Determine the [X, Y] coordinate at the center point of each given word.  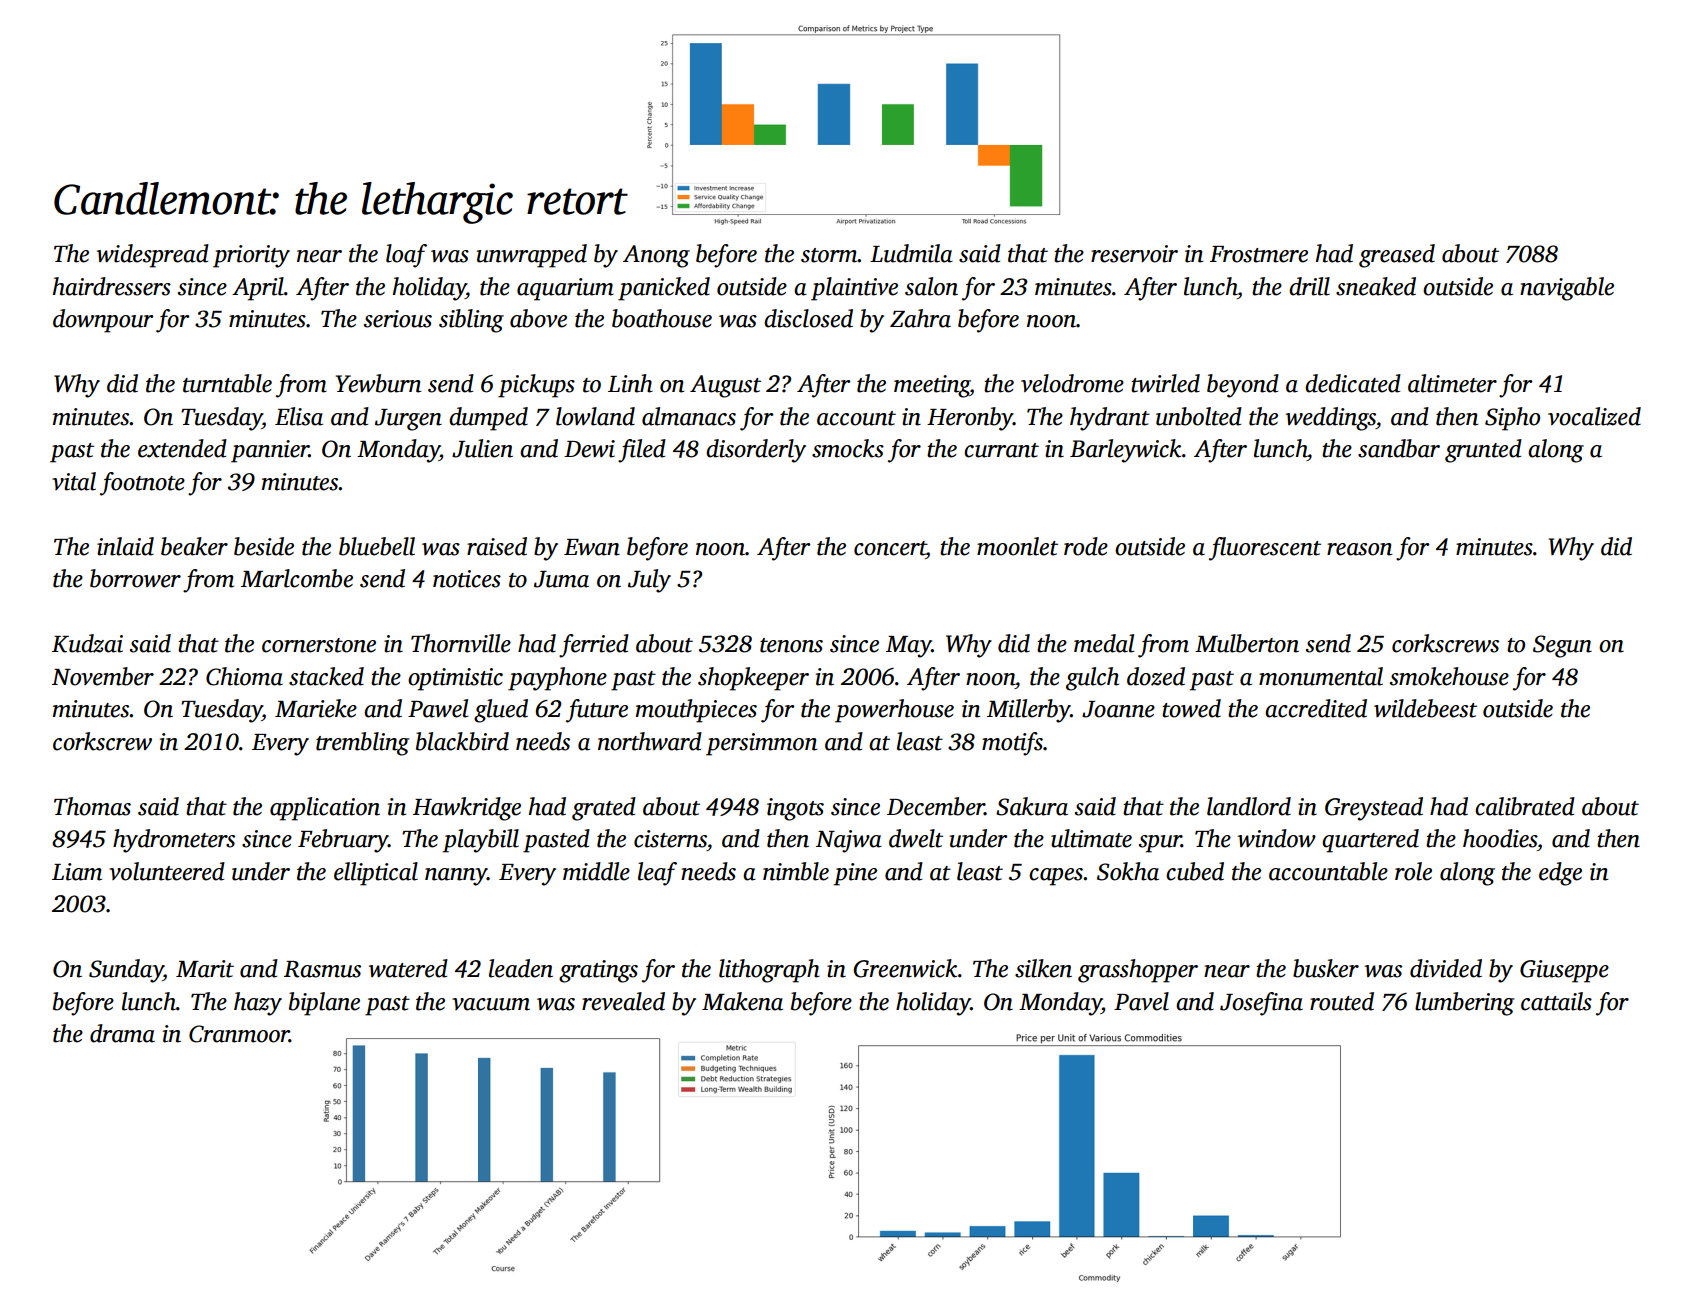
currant [1001, 450]
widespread [153, 256]
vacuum [491, 1004]
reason [1359, 549]
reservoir [1134, 254]
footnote [142, 484]
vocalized [1594, 416]
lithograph [769, 971]
